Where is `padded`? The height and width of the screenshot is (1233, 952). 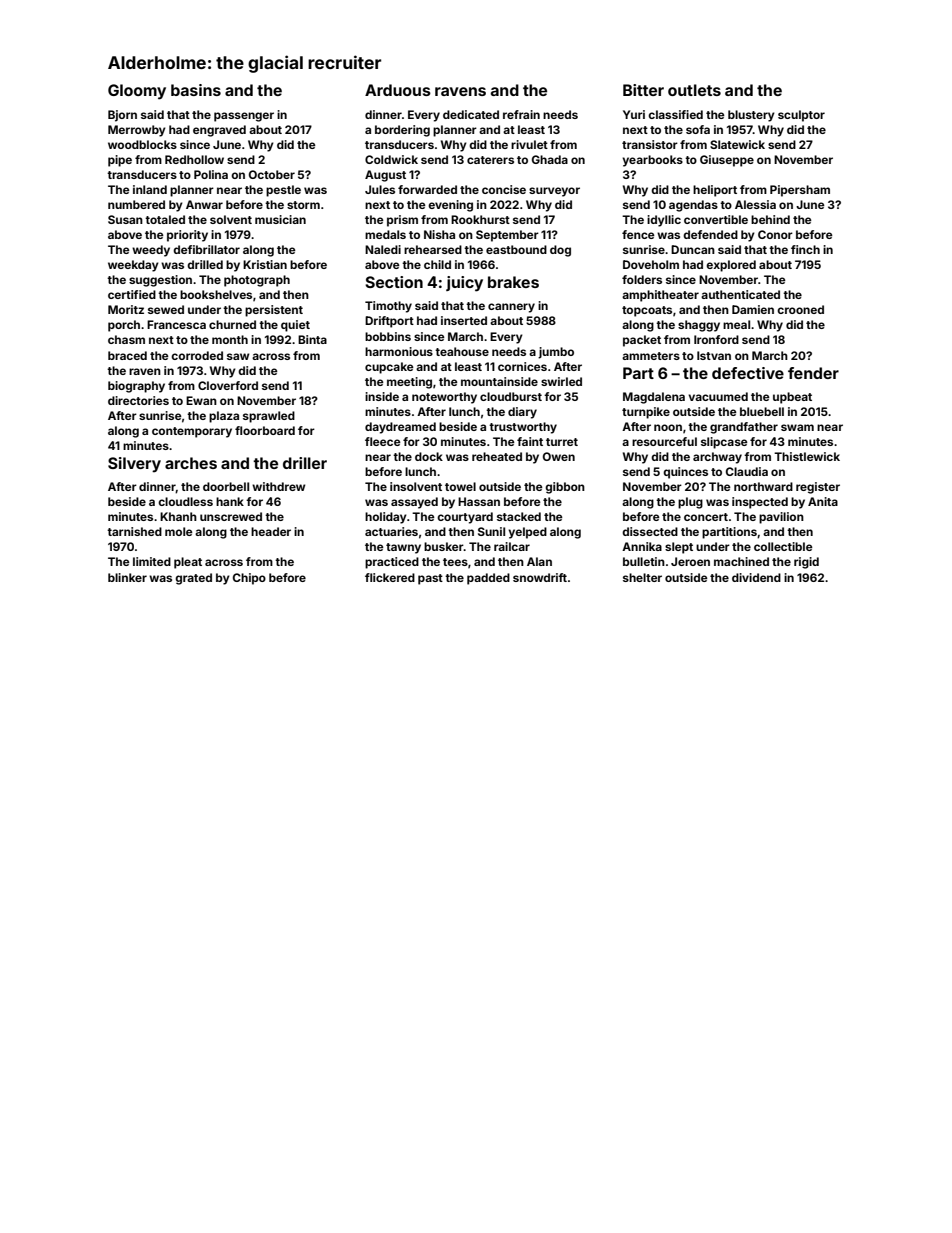 padded is located at coordinates (488, 579).
